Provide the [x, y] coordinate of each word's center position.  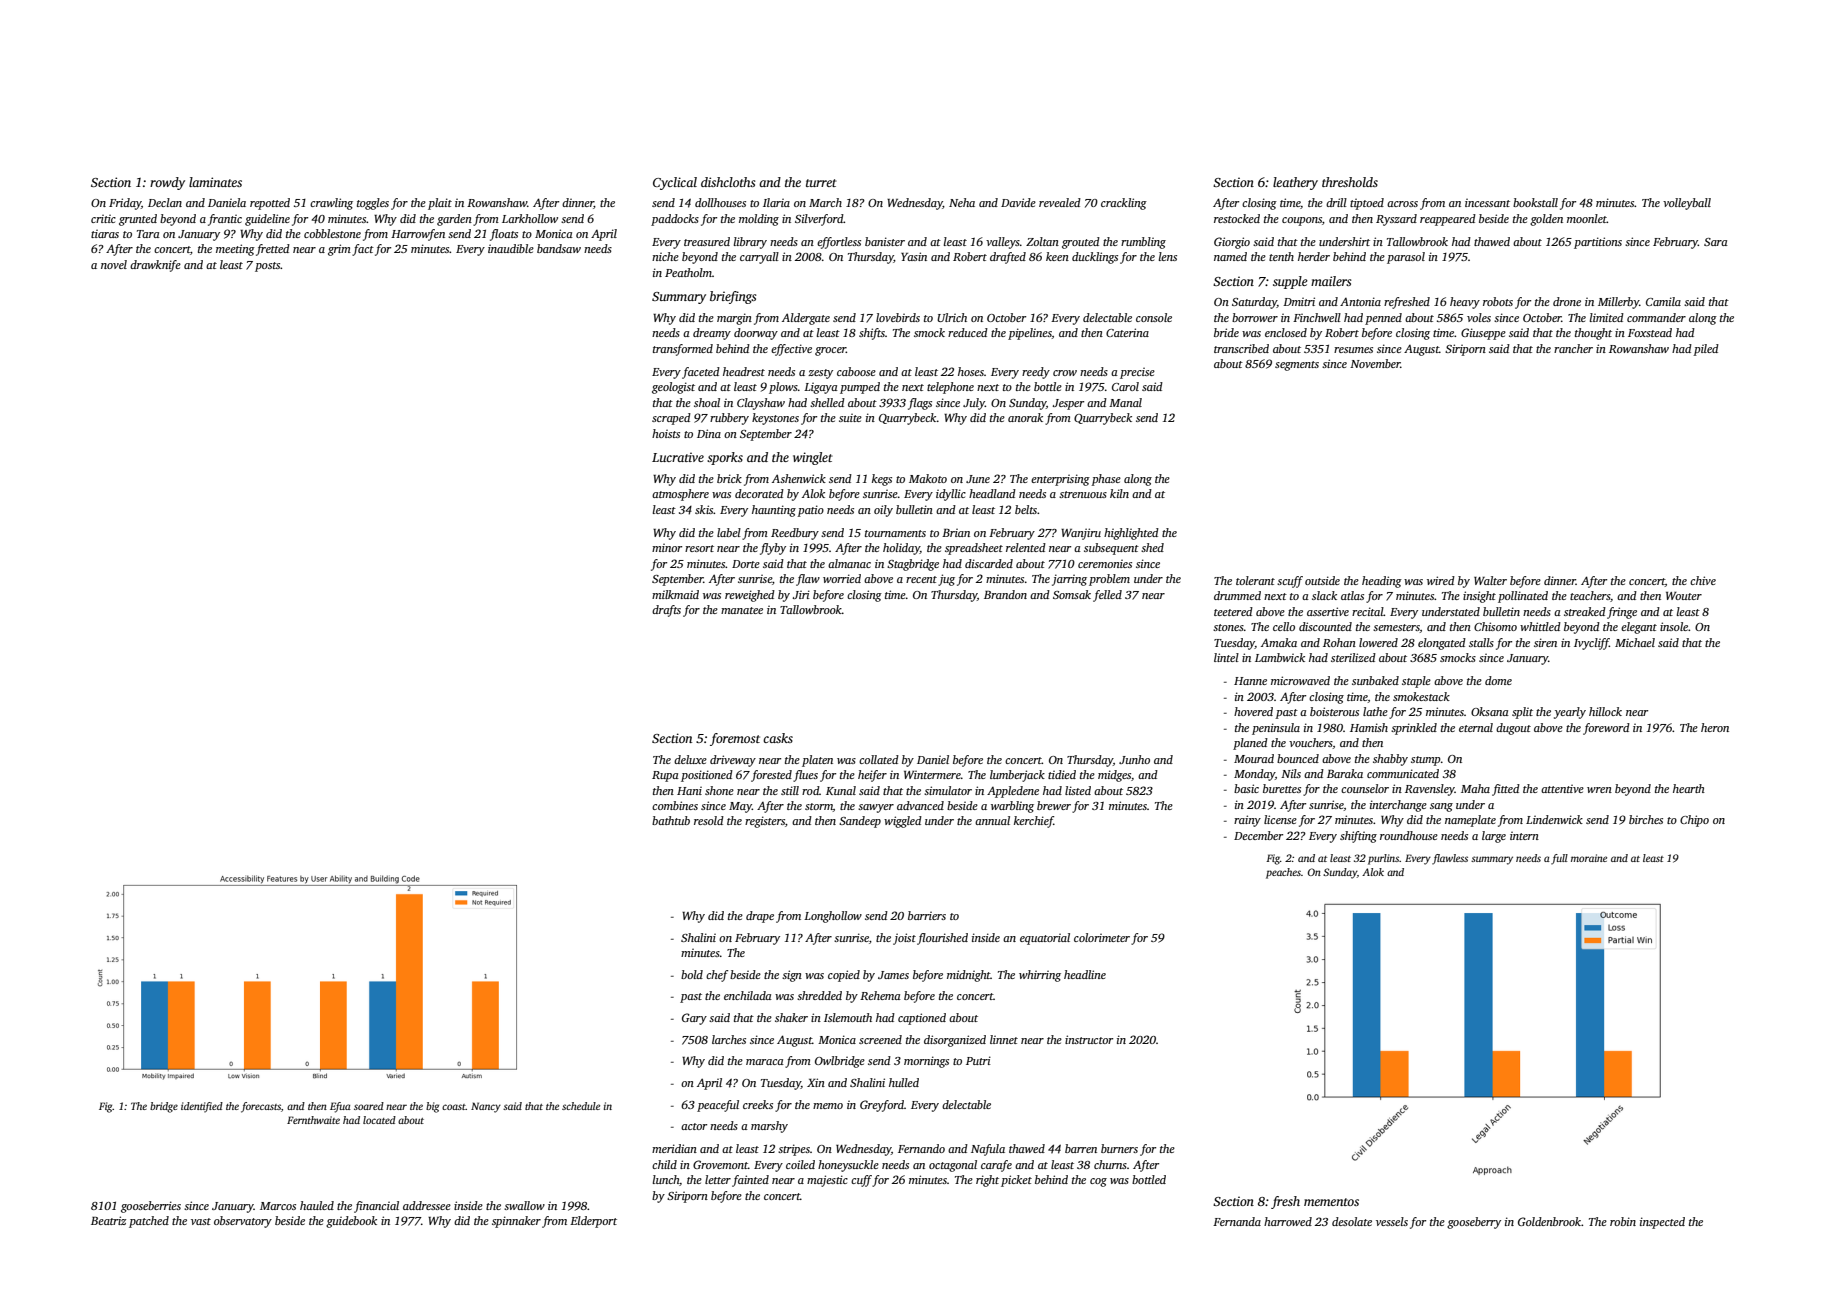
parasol [1406, 258]
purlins [1383, 859]
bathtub [671, 820]
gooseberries [151, 1207]
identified [202, 1107]
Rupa [665, 776]
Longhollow [833, 917]
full [1559, 859]
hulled [904, 1082]
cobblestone [332, 233]
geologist [673, 388]
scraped [671, 419]
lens [1168, 256]
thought [1593, 334]
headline [1085, 974]
